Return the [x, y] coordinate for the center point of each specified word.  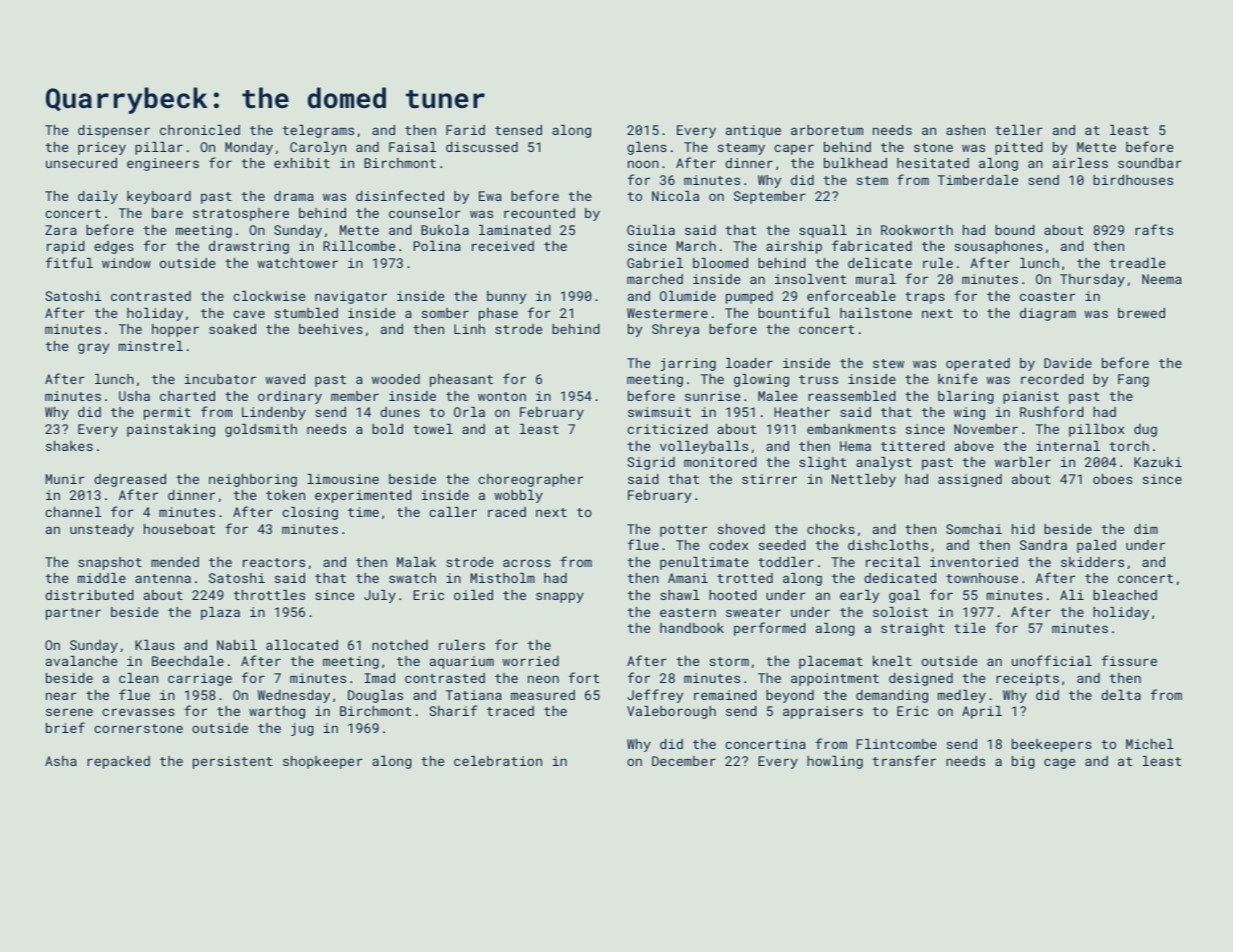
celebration [498, 761]
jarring [688, 364]
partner [73, 614]
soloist [900, 612]
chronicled [200, 130]
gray [93, 348]
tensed [518, 130]
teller [1019, 130]
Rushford [1052, 411]
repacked [118, 762]
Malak [416, 562]
